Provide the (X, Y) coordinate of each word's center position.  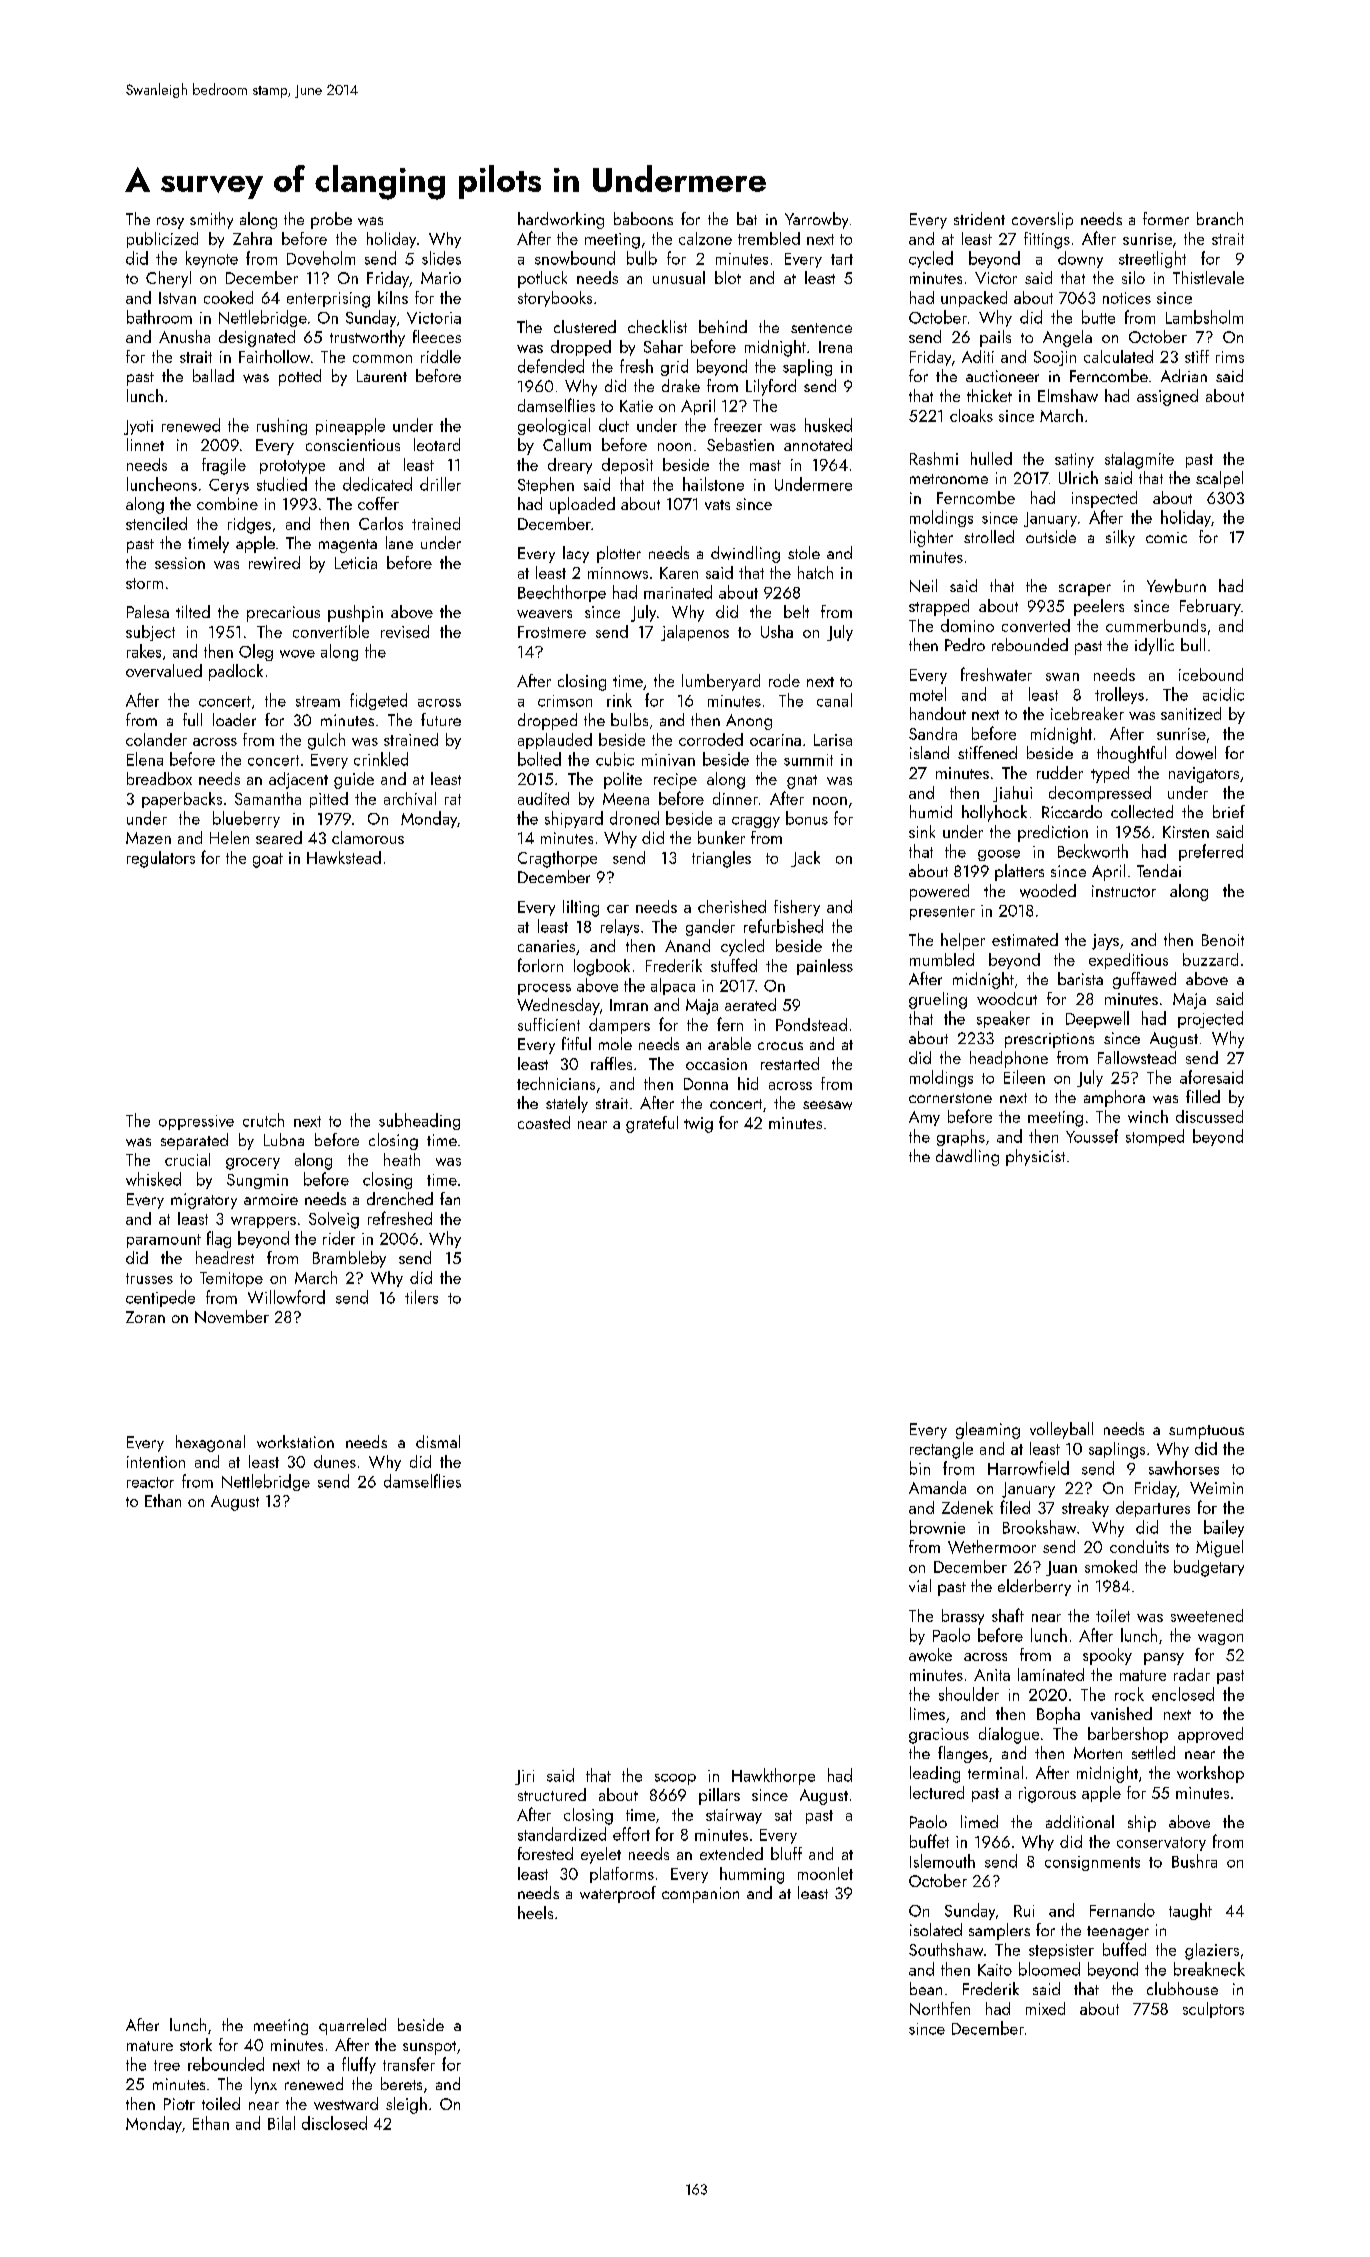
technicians (556, 1083)
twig (698, 1125)
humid (931, 811)
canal (834, 700)
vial (920, 1585)
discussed (1209, 1116)
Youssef (1092, 1136)
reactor (150, 1482)
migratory (204, 1201)
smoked (1111, 1566)
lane (399, 542)
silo (1133, 277)
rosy (170, 223)
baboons (643, 218)
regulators (161, 859)
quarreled (352, 2026)
